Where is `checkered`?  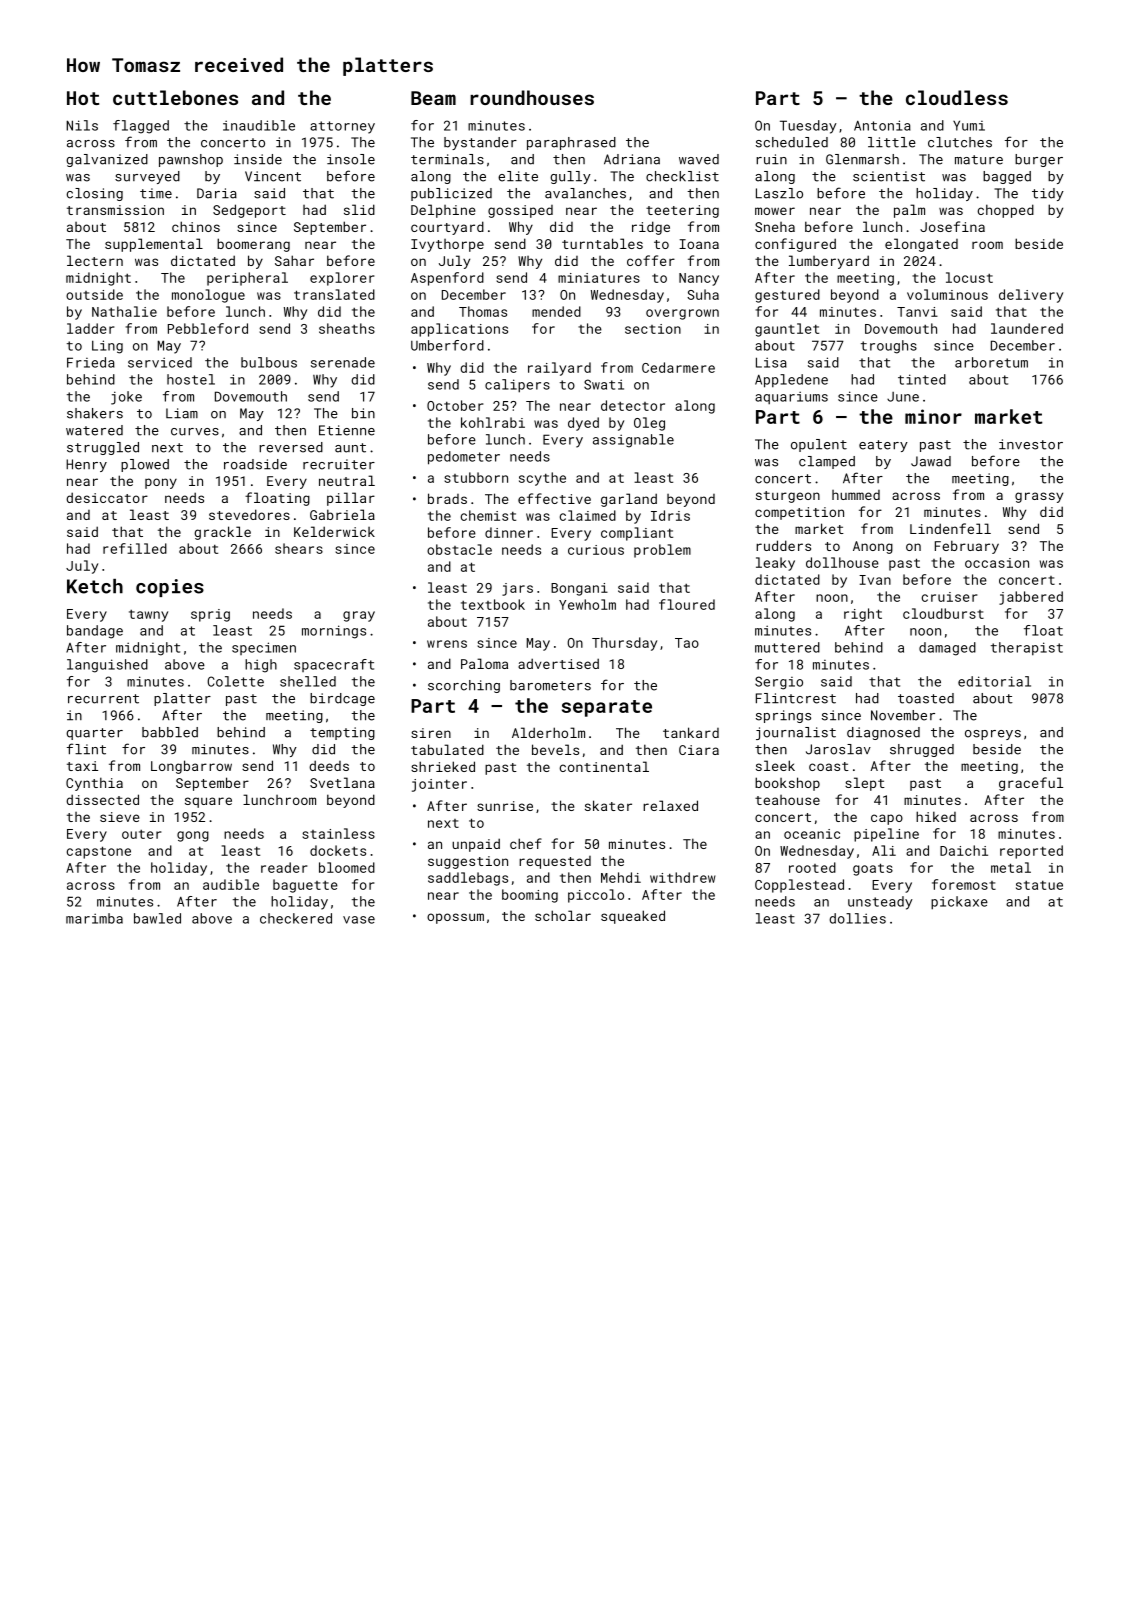
checkered is located at coordinates (296, 918).
